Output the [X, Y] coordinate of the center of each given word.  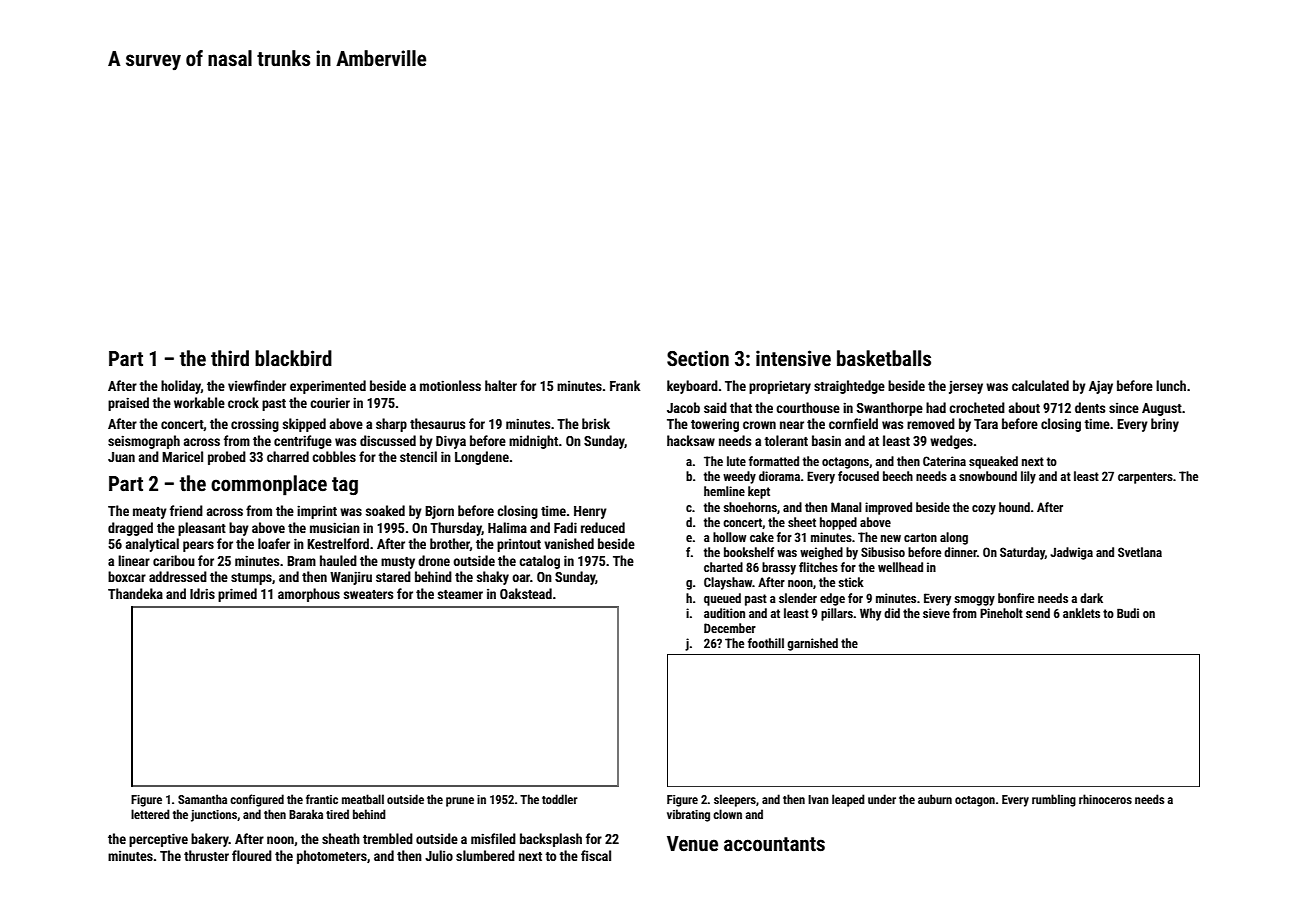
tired [337, 814]
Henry [590, 512]
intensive [793, 358]
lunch [1171, 385]
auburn [935, 799]
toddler [560, 799]
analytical [152, 545]
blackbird [293, 358]
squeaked [993, 462]
